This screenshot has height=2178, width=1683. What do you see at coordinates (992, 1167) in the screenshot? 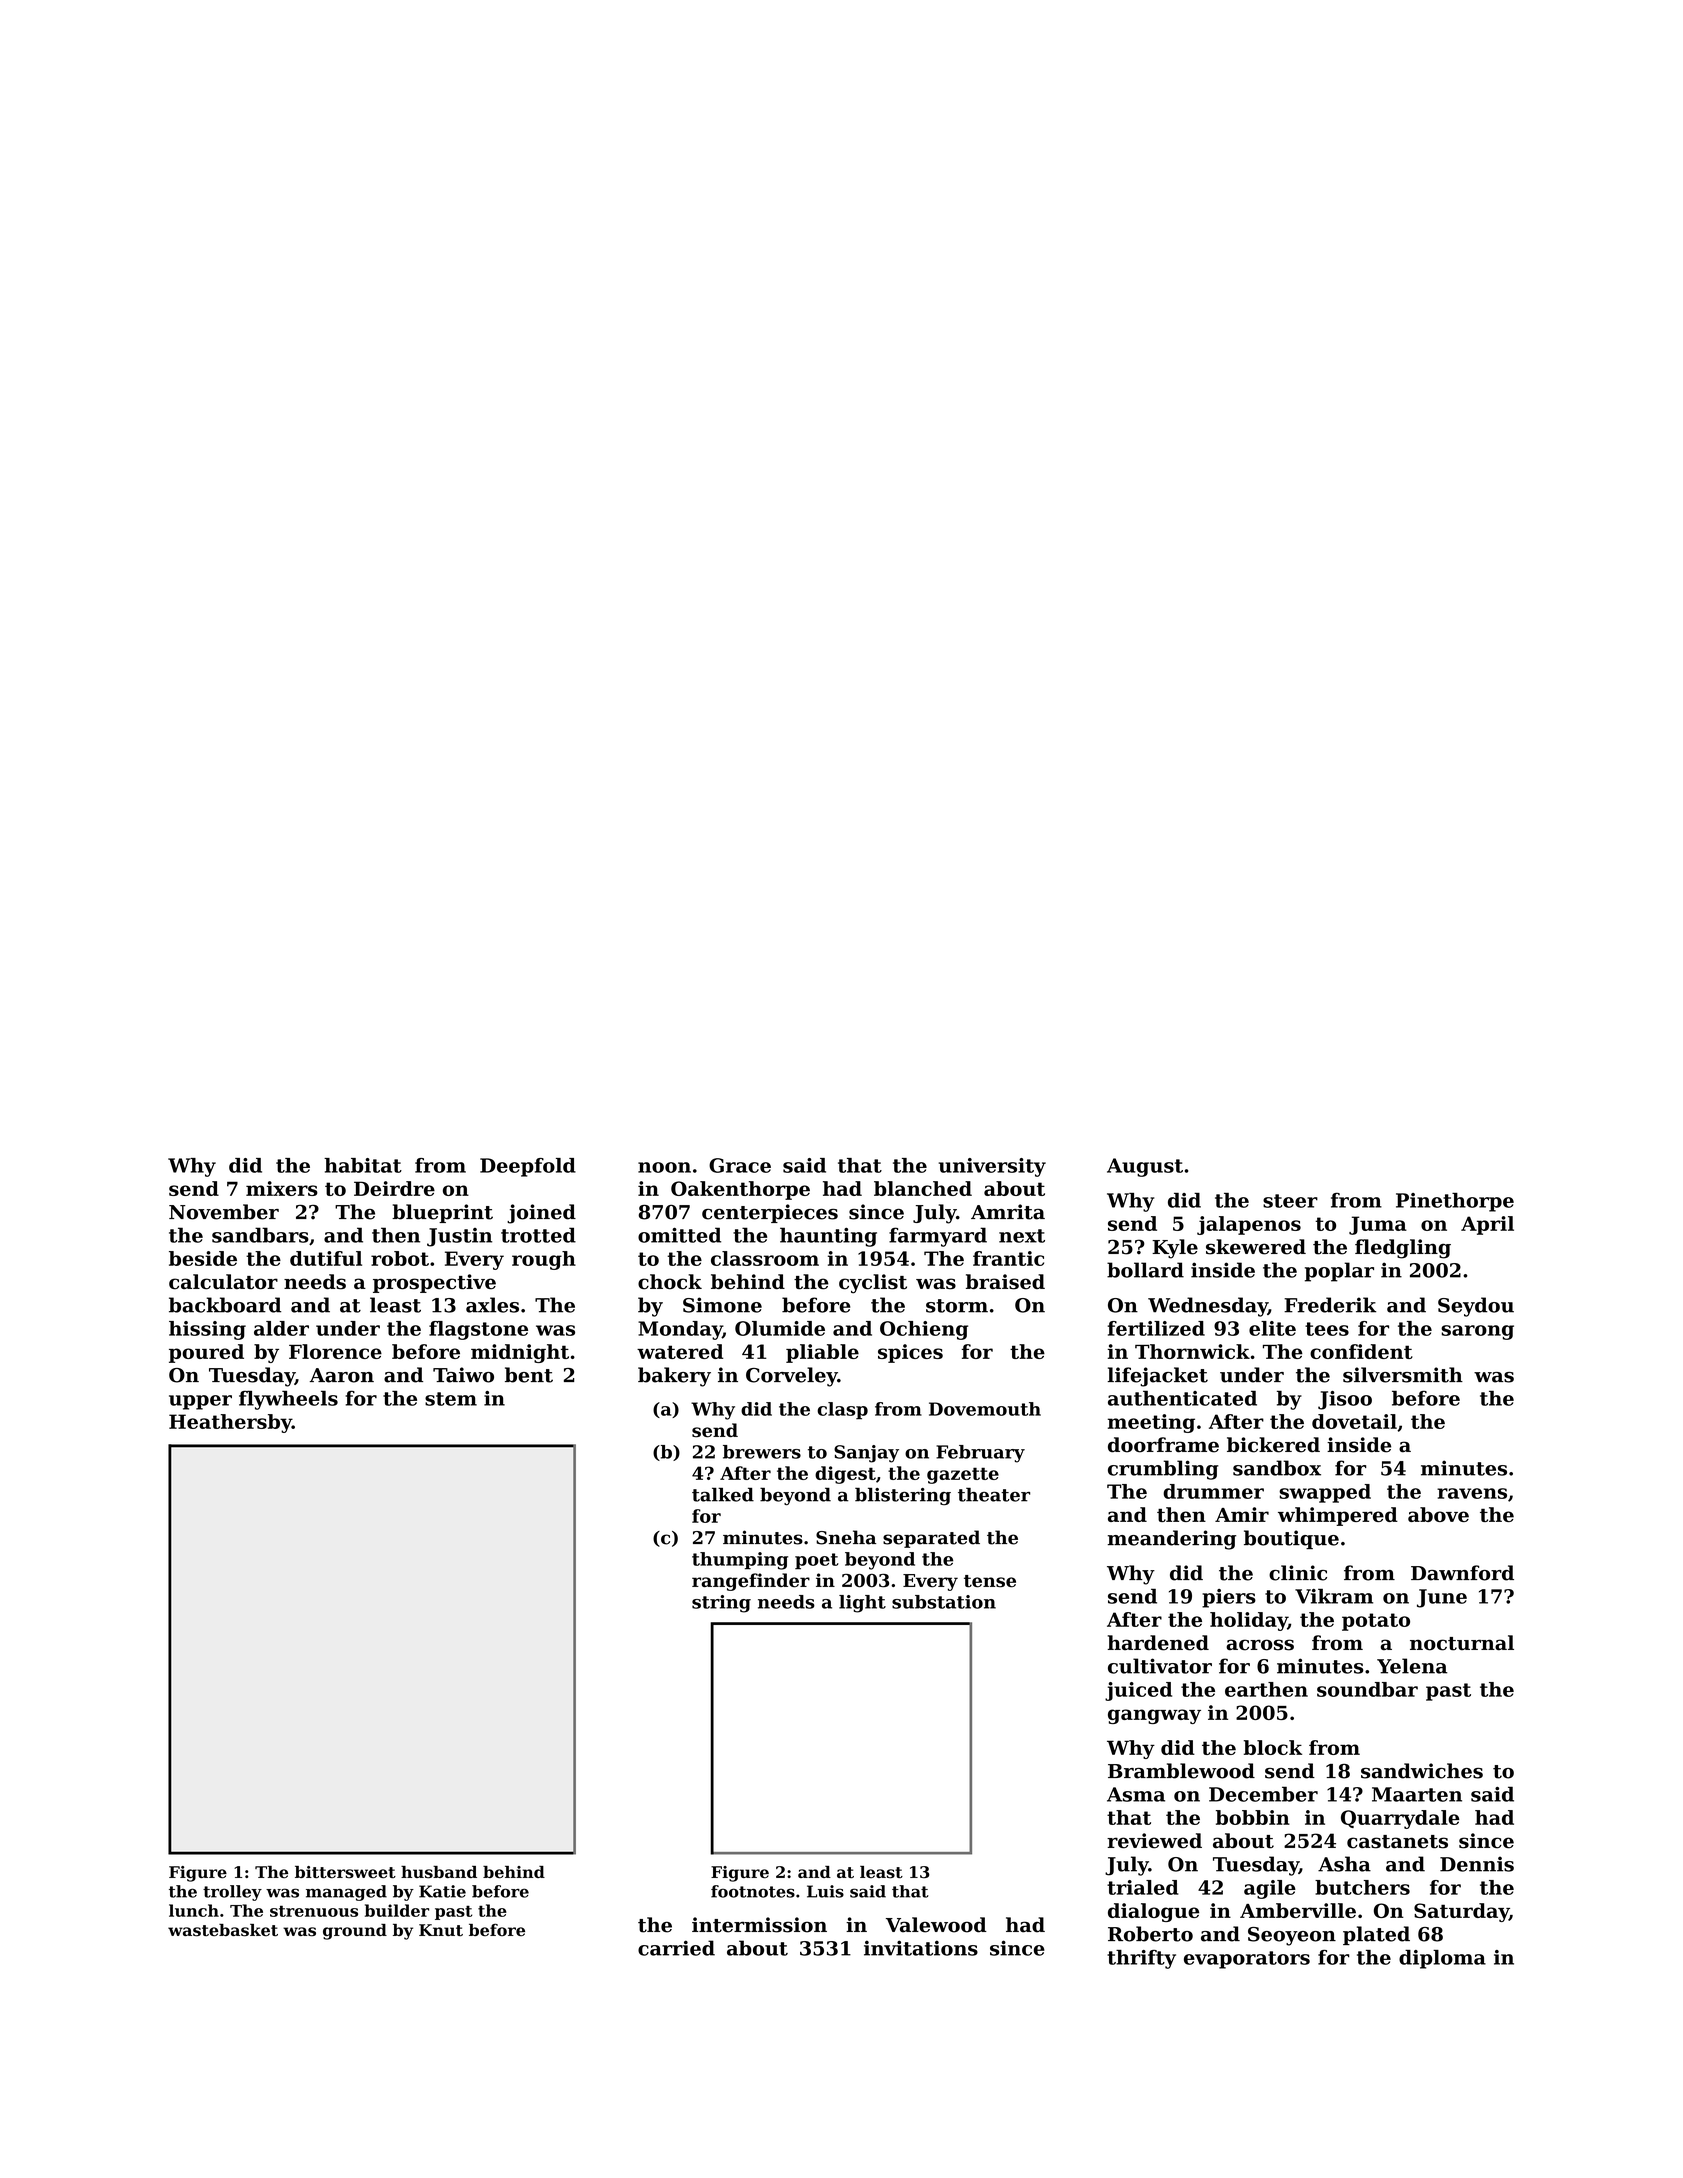
I see `university` at bounding box center [992, 1167].
